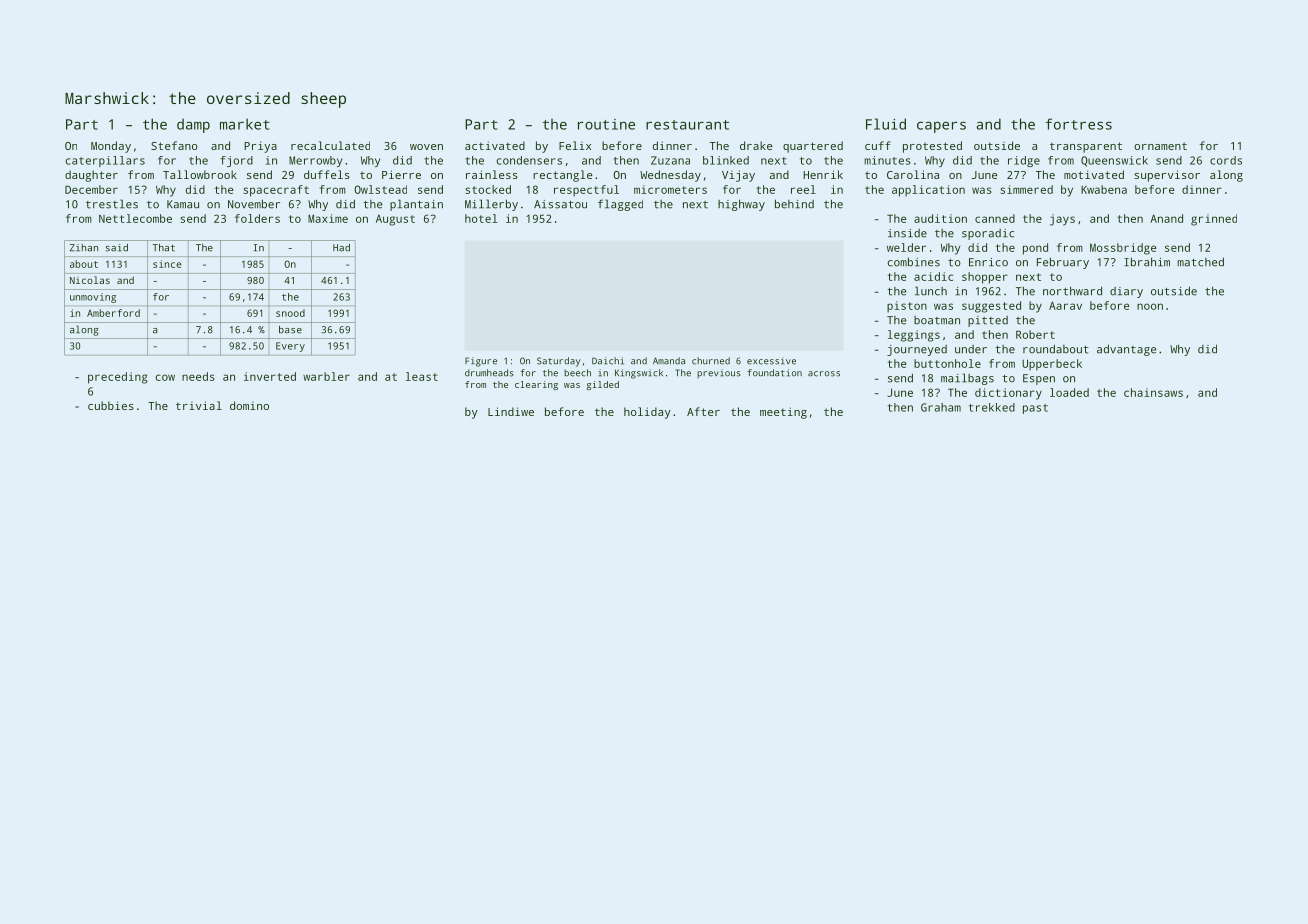 This document has width=1308, height=924. What do you see at coordinates (84, 248) in the document?
I see `Zihan` at bounding box center [84, 248].
